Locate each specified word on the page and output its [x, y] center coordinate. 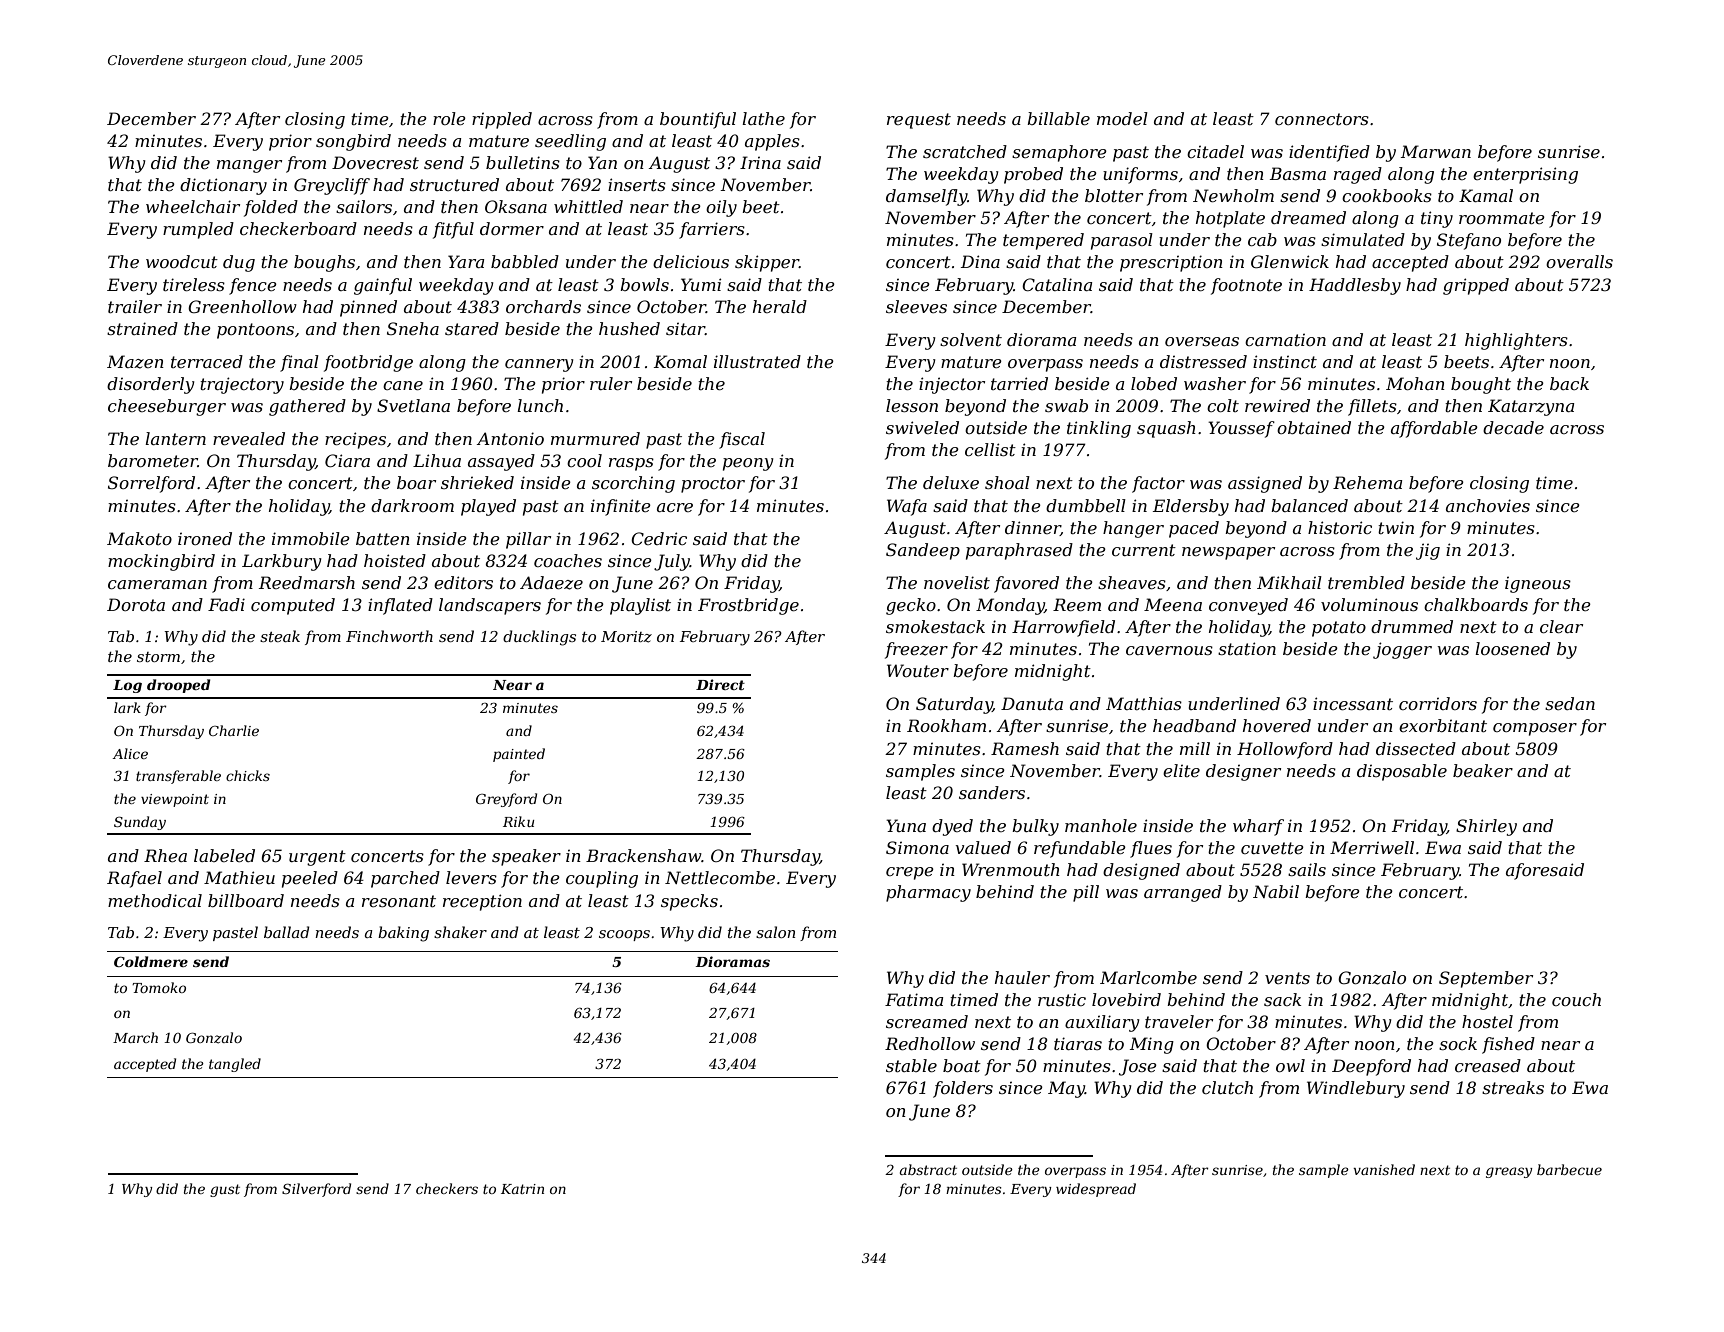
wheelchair [193, 206]
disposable [1402, 772]
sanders [992, 792]
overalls [1579, 261]
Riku [518, 821]
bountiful [698, 120]
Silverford [316, 1190]
